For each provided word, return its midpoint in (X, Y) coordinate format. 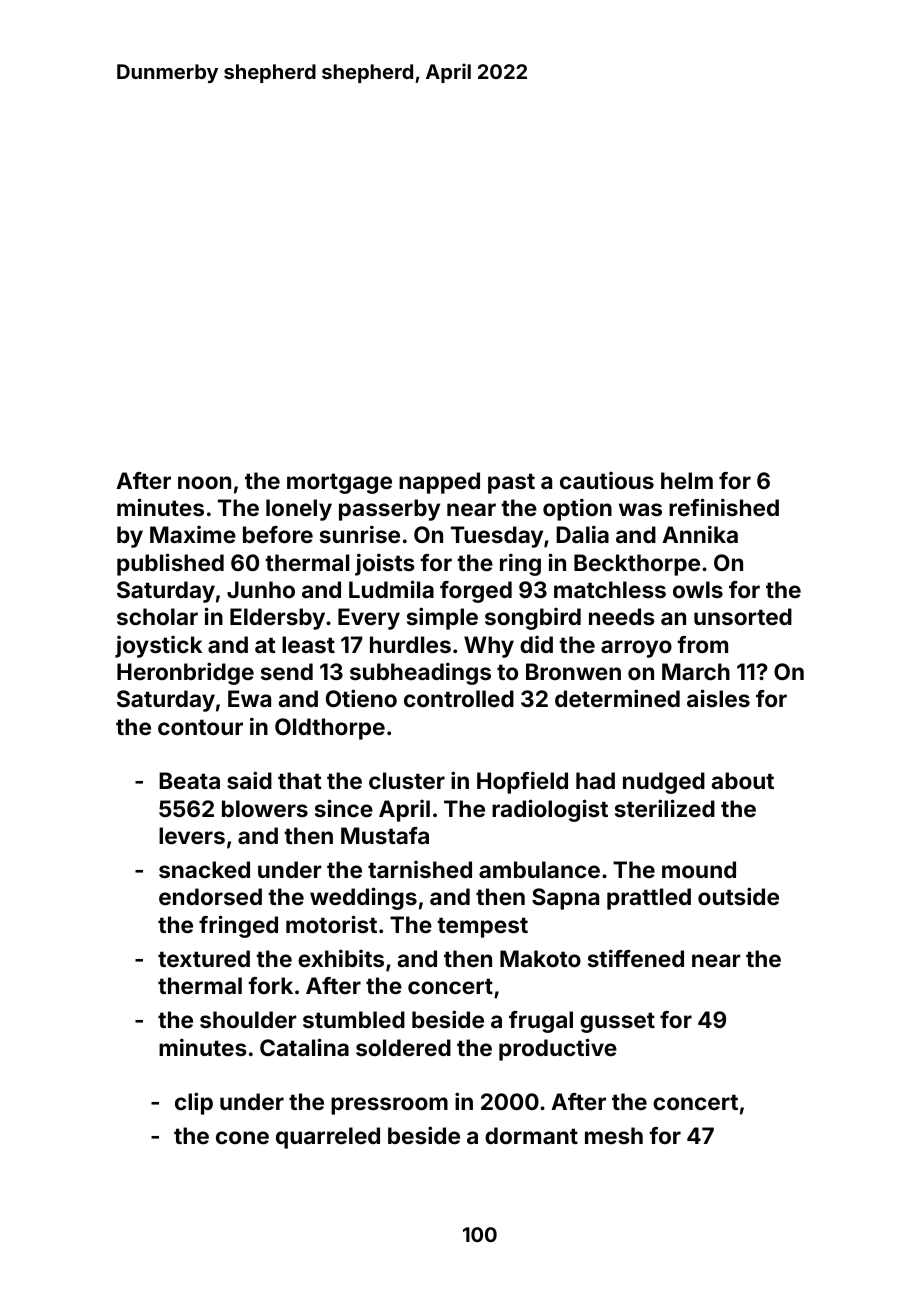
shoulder (248, 1019)
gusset (617, 1022)
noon (204, 482)
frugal (541, 1022)
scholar (157, 616)
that (300, 780)
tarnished (420, 869)
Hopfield (522, 782)
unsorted (743, 616)
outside (738, 896)
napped (439, 483)
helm (687, 480)
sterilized (665, 808)
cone (242, 1137)
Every (369, 619)
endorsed (210, 896)
